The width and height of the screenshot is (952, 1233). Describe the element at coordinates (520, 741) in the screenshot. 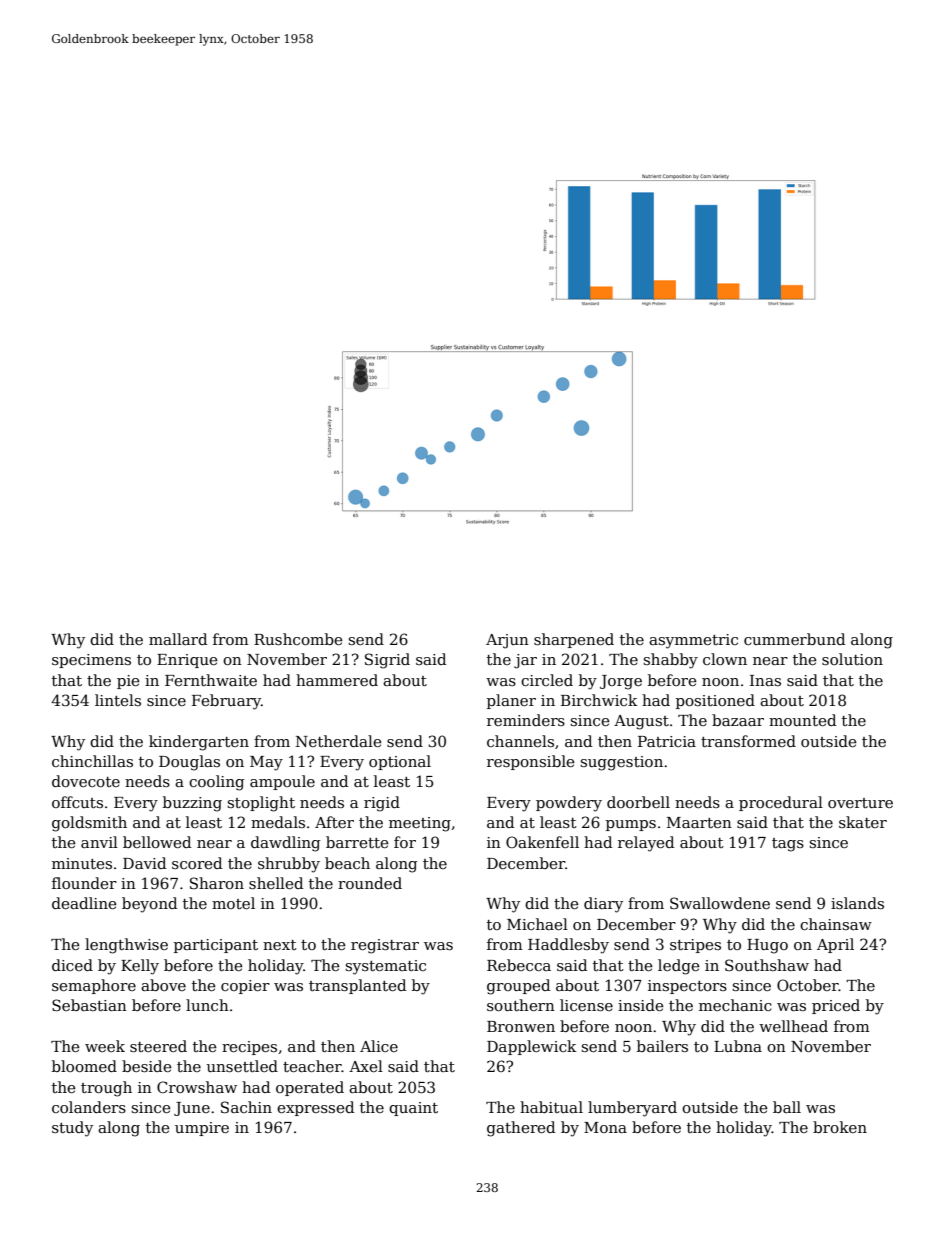

I see `channels` at that location.
